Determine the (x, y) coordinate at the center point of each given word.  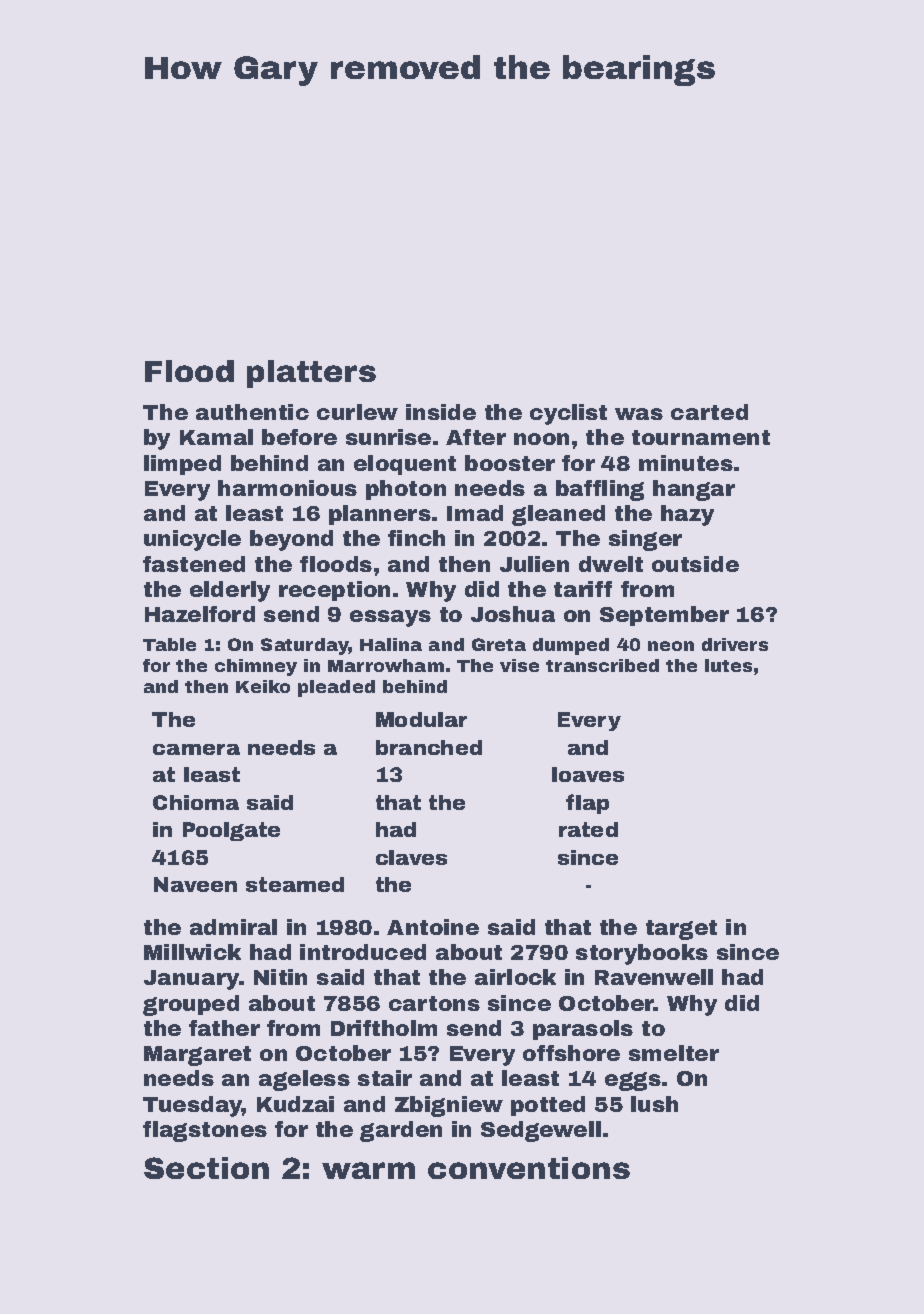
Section (206, 1168)
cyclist (568, 414)
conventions (529, 1168)
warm (368, 1170)
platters (311, 374)
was (639, 414)
